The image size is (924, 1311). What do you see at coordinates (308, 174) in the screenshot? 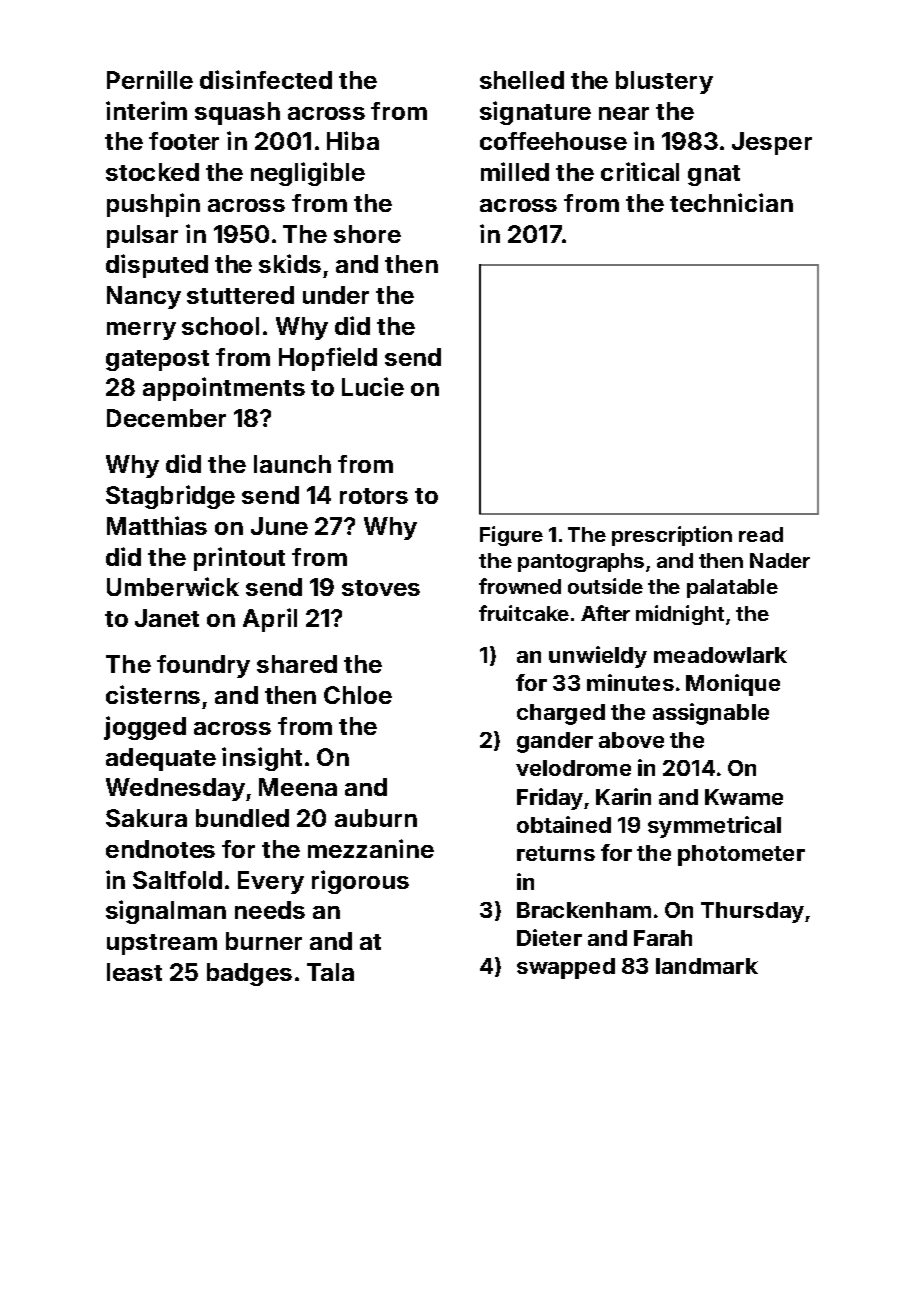
I see `negligible` at bounding box center [308, 174].
